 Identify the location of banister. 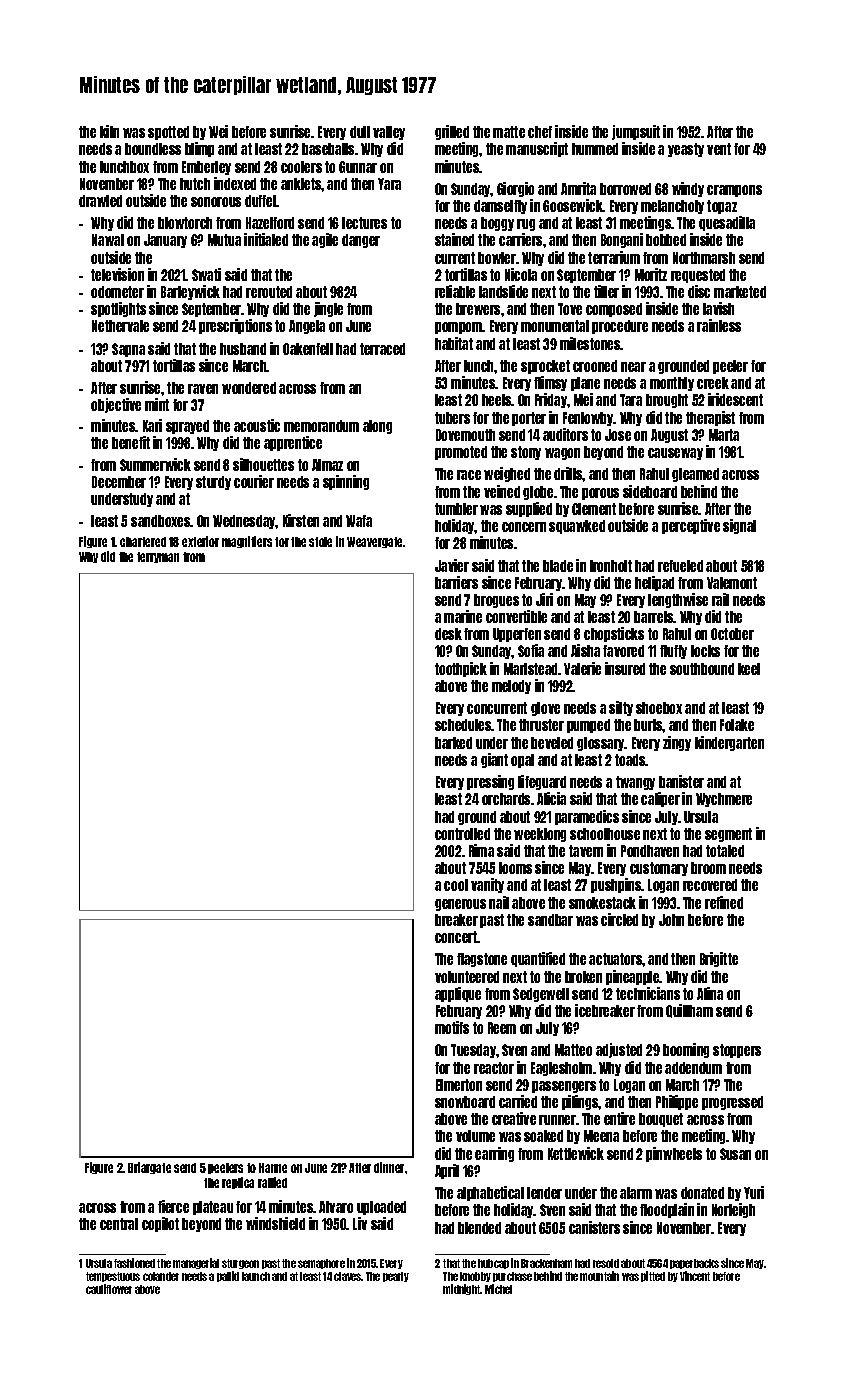
(681, 781).
